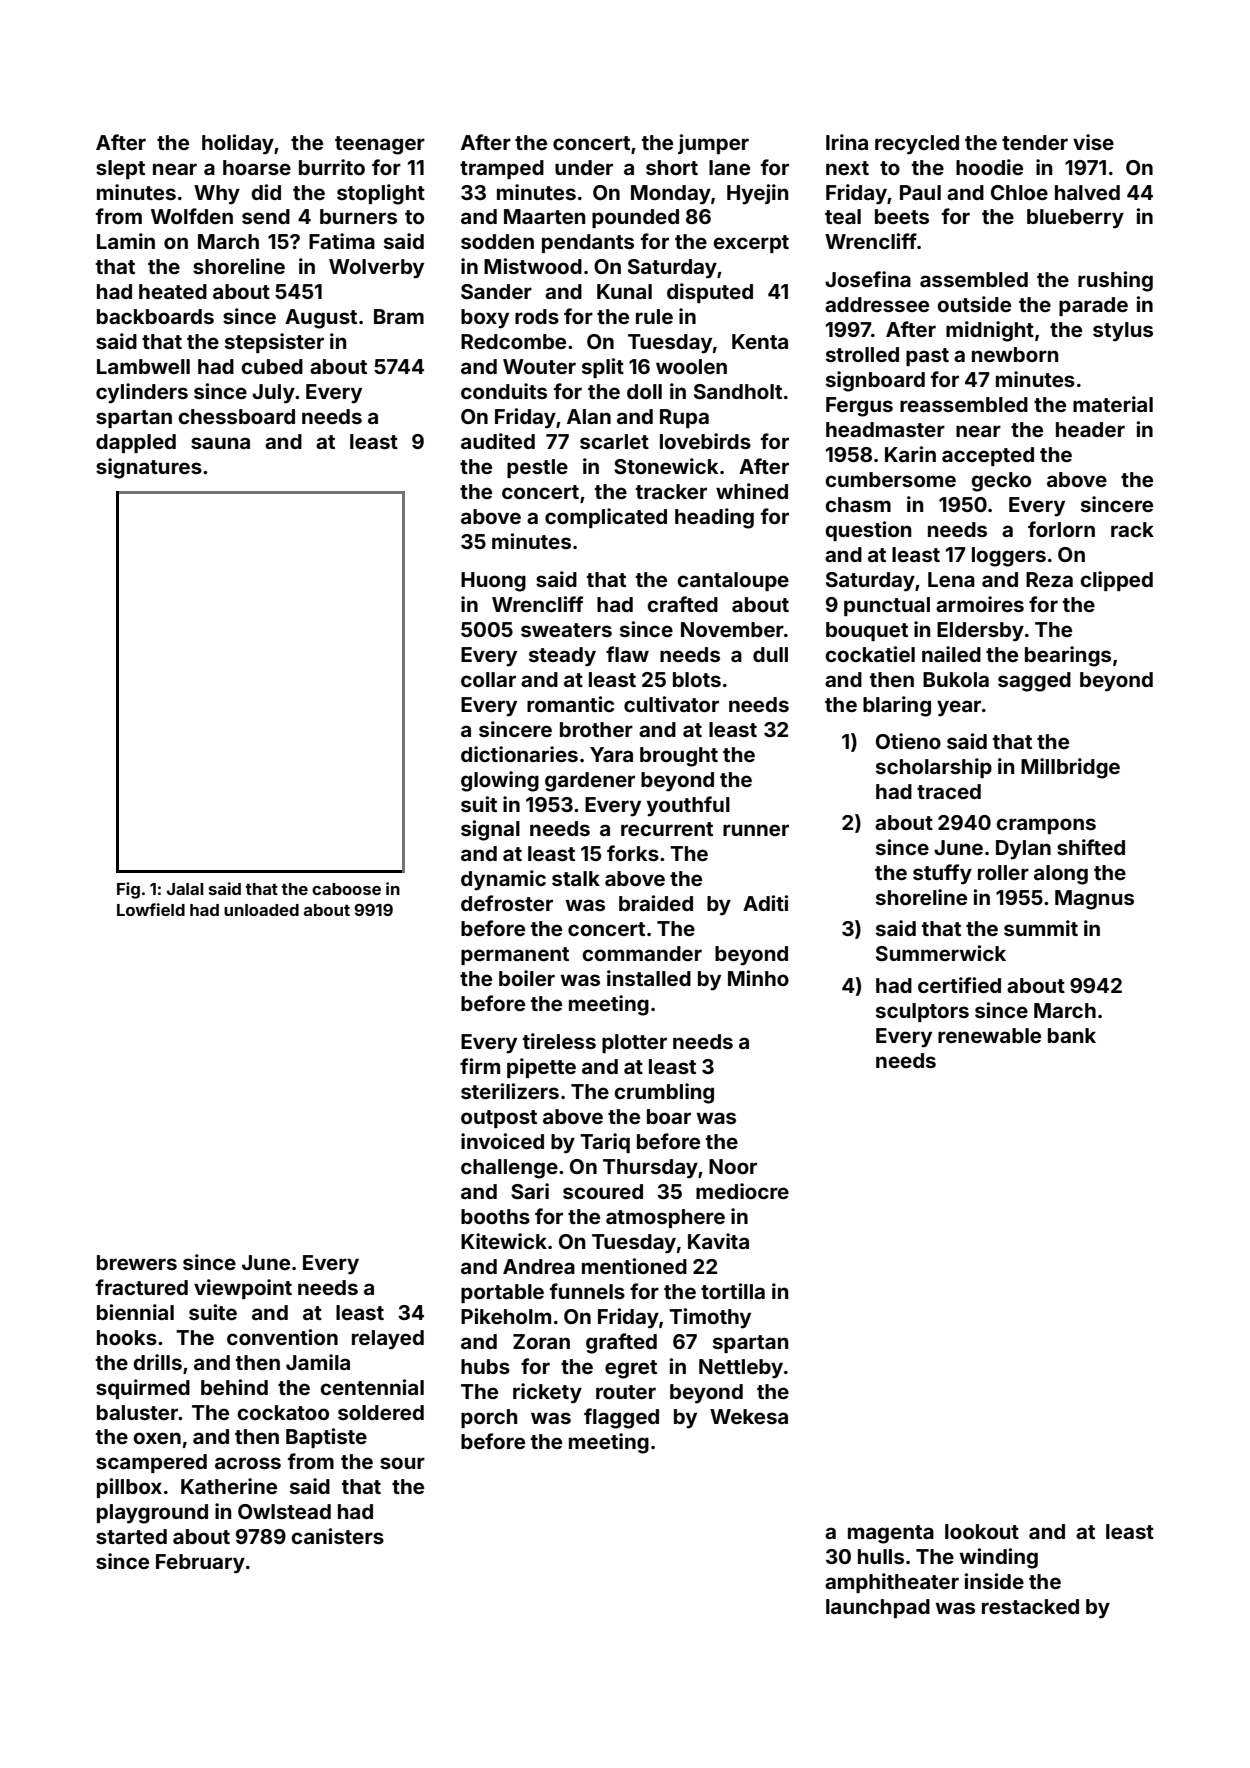 The width and height of the page is (1250, 1768). Describe the element at coordinates (131, 1536) in the page. I see `started` at that location.
